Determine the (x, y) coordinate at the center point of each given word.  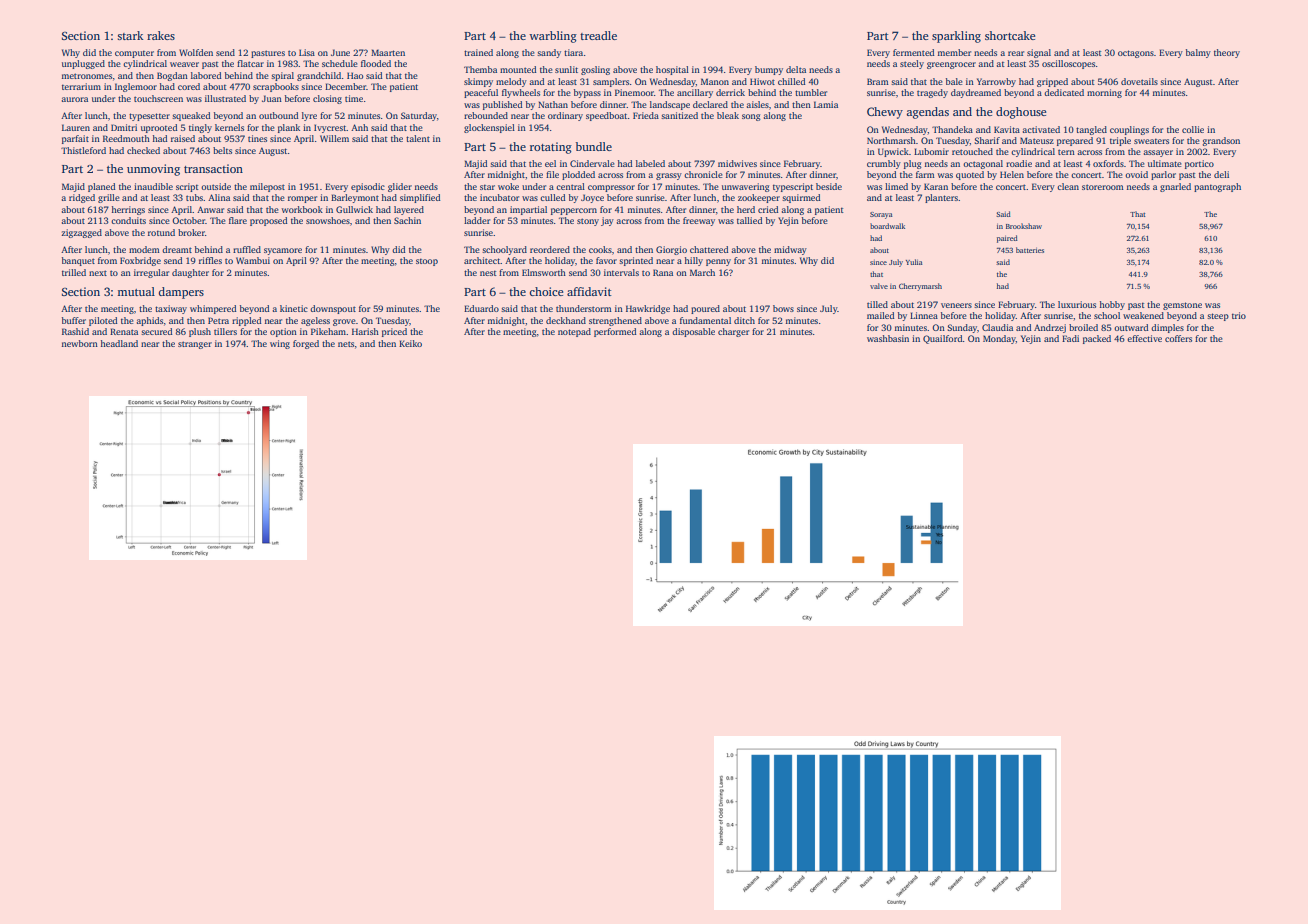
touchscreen (158, 98)
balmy (1198, 53)
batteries (1030, 250)
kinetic (294, 308)
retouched (972, 151)
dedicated (1064, 92)
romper (302, 199)
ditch (744, 320)
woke (508, 186)
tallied (750, 220)
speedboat (606, 116)
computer (134, 54)
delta (796, 69)
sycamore (283, 251)
